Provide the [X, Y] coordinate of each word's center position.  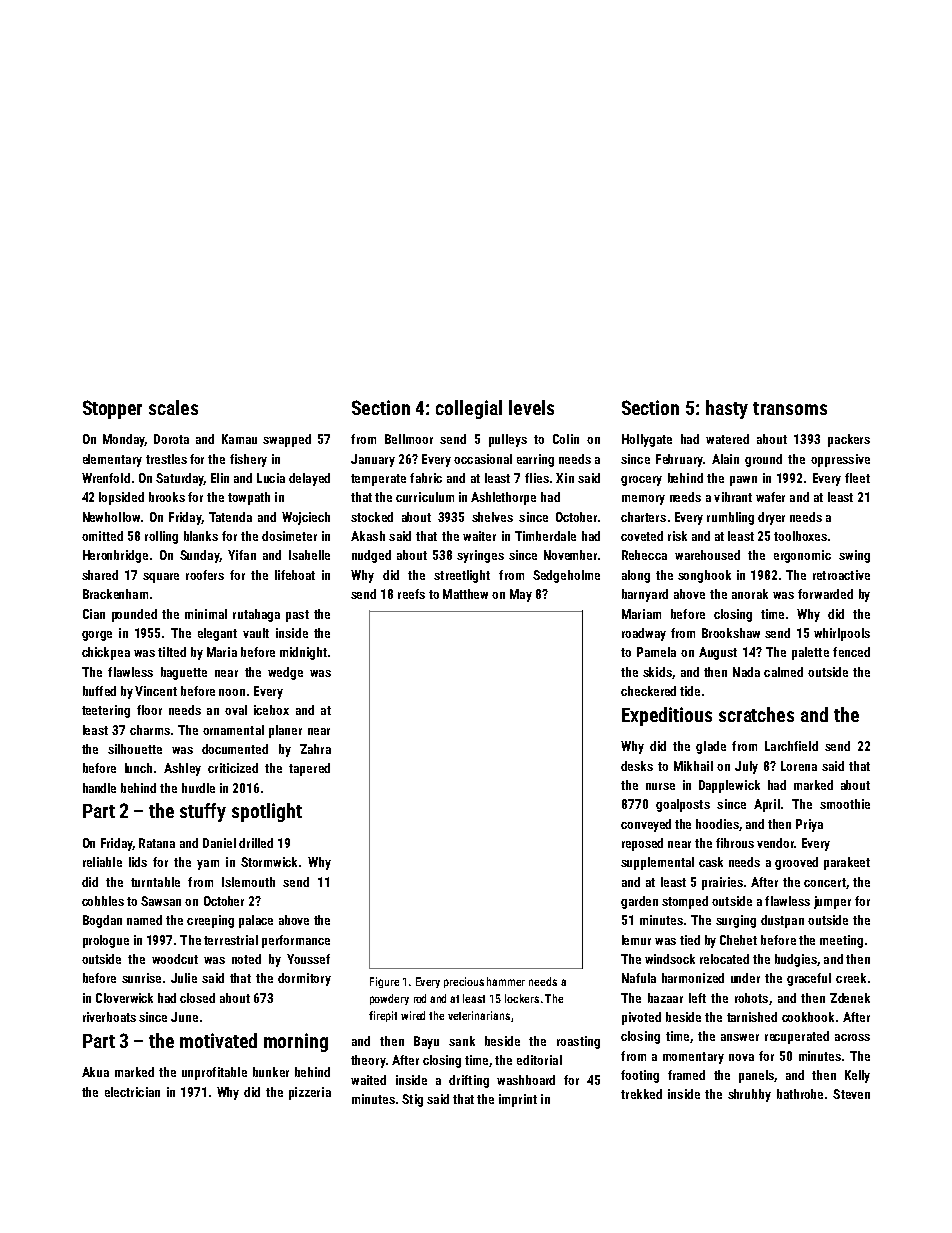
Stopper [112, 409]
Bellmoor [409, 439]
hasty [727, 409]
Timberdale [545, 536]
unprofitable [214, 1073]
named [144, 920]
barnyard [645, 595]
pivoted [641, 1018]
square [161, 578]
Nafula [639, 978]
